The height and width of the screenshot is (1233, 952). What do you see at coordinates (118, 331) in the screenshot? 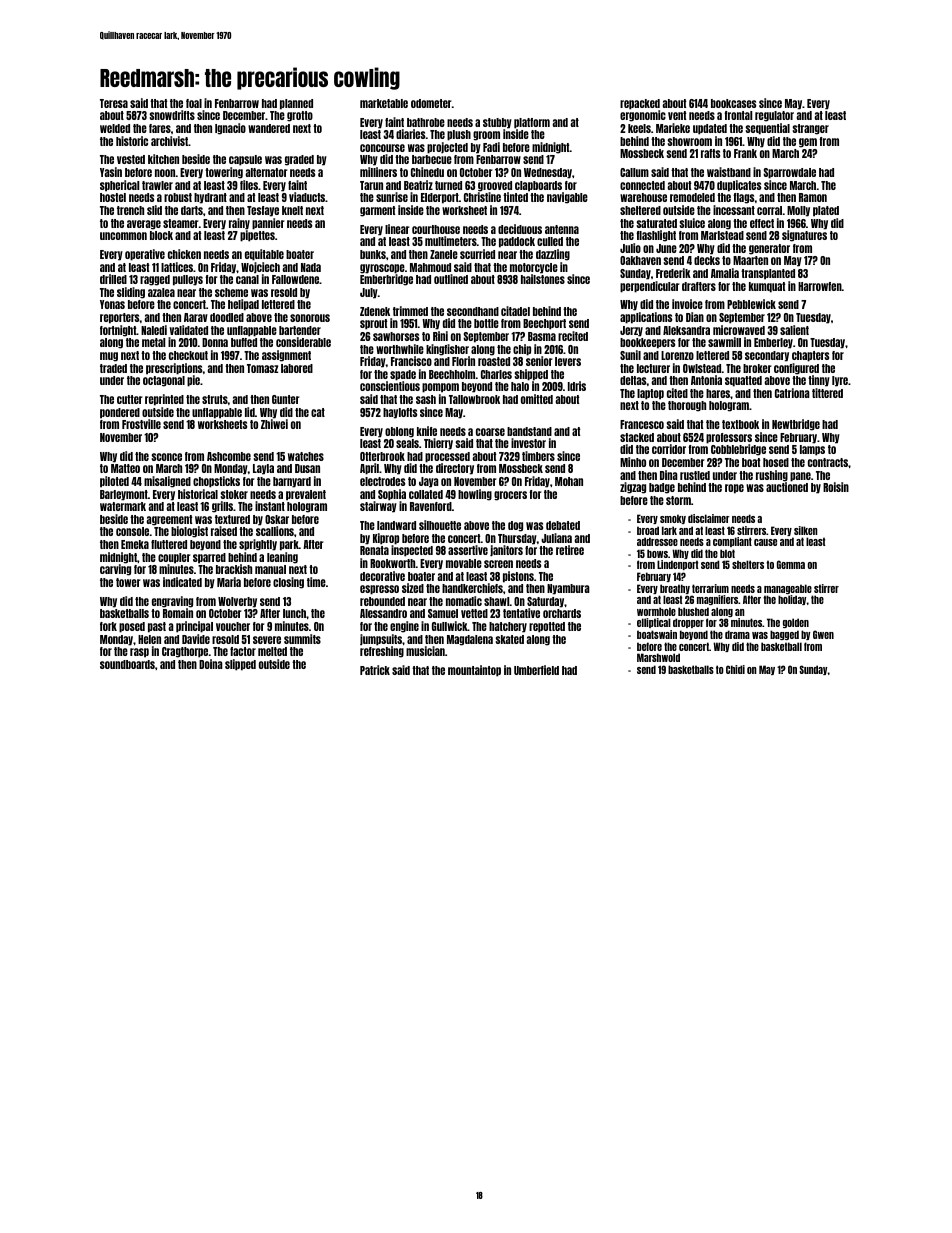
I see `fortnight` at bounding box center [118, 331].
